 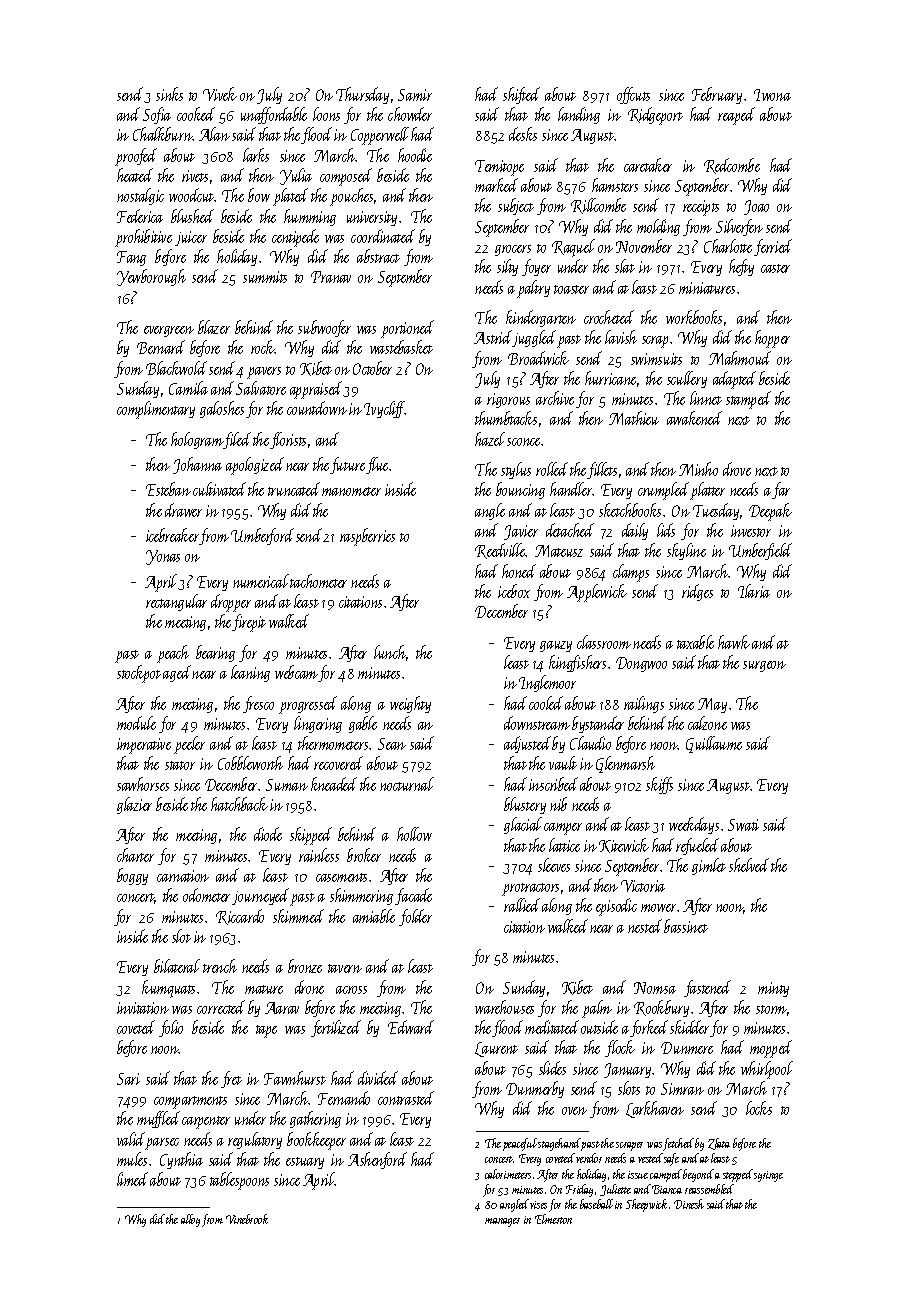 I want to click on shifted, so click(x=521, y=95).
